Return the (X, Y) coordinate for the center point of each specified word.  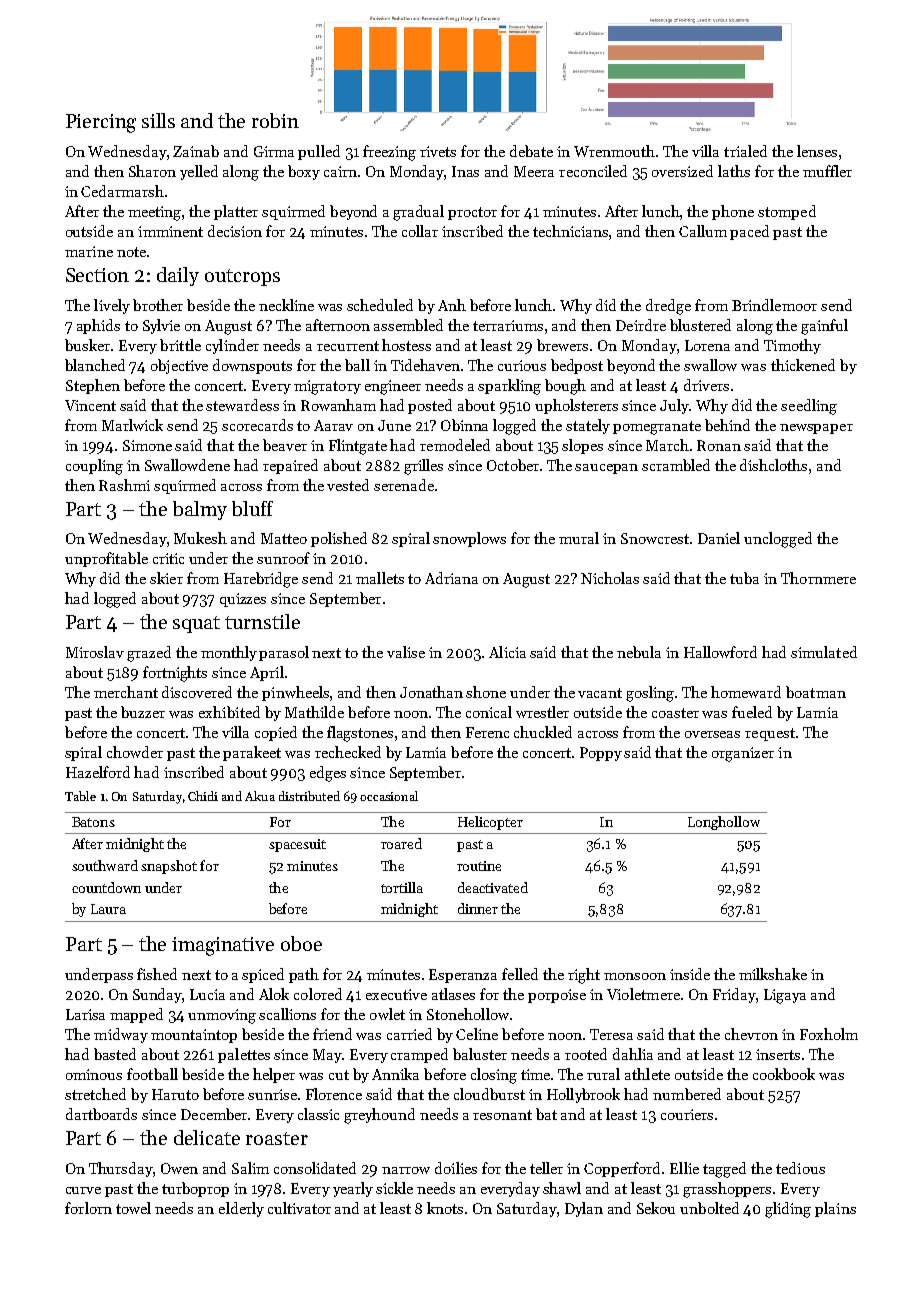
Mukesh (200, 538)
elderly (241, 1209)
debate (531, 151)
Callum (703, 231)
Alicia (507, 652)
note (131, 252)
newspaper (816, 429)
